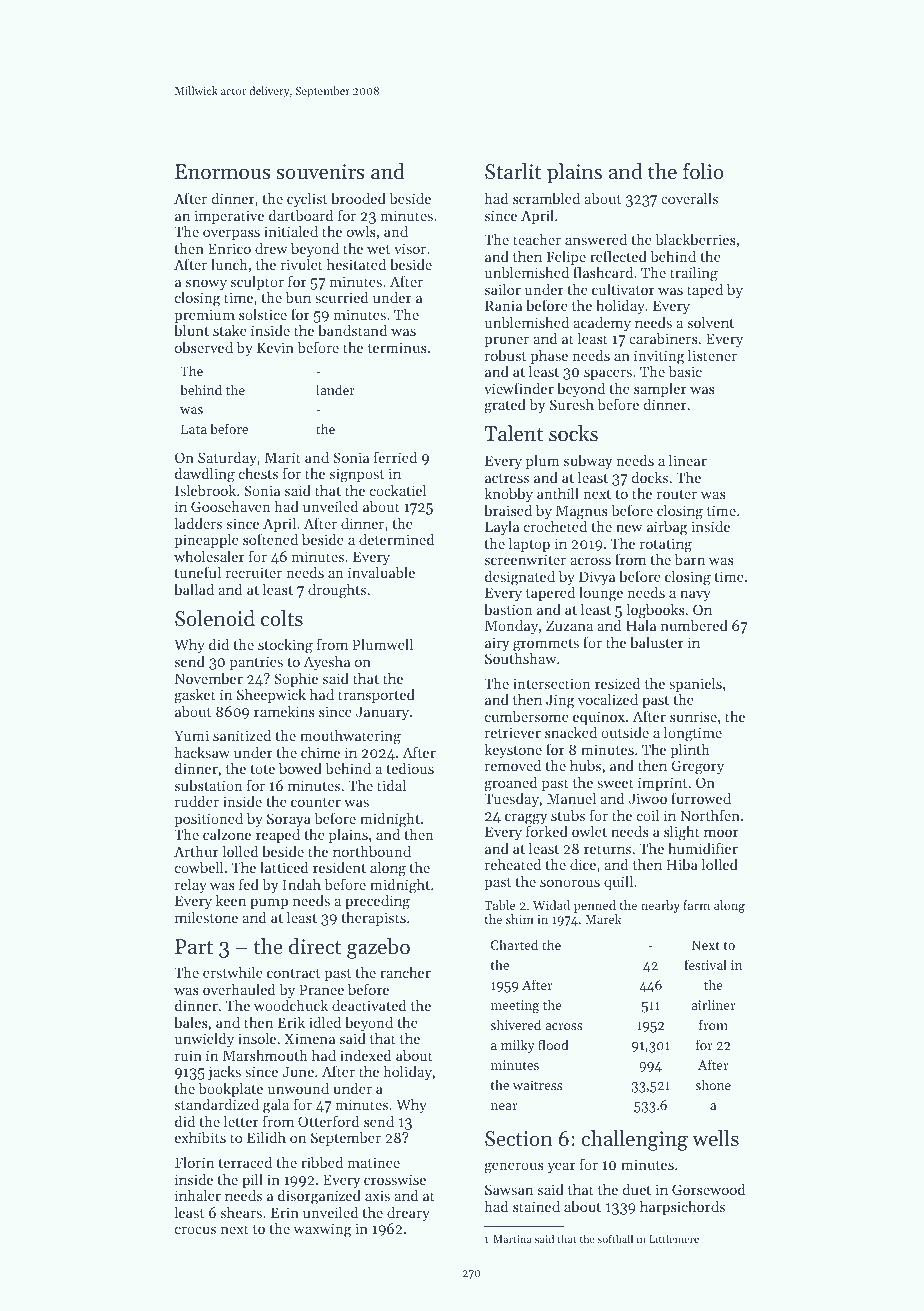 The image size is (924, 1311). What do you see at coordinates (215, 618) in the document?
I see `Solenoid` at bounding box center [215, 618].
